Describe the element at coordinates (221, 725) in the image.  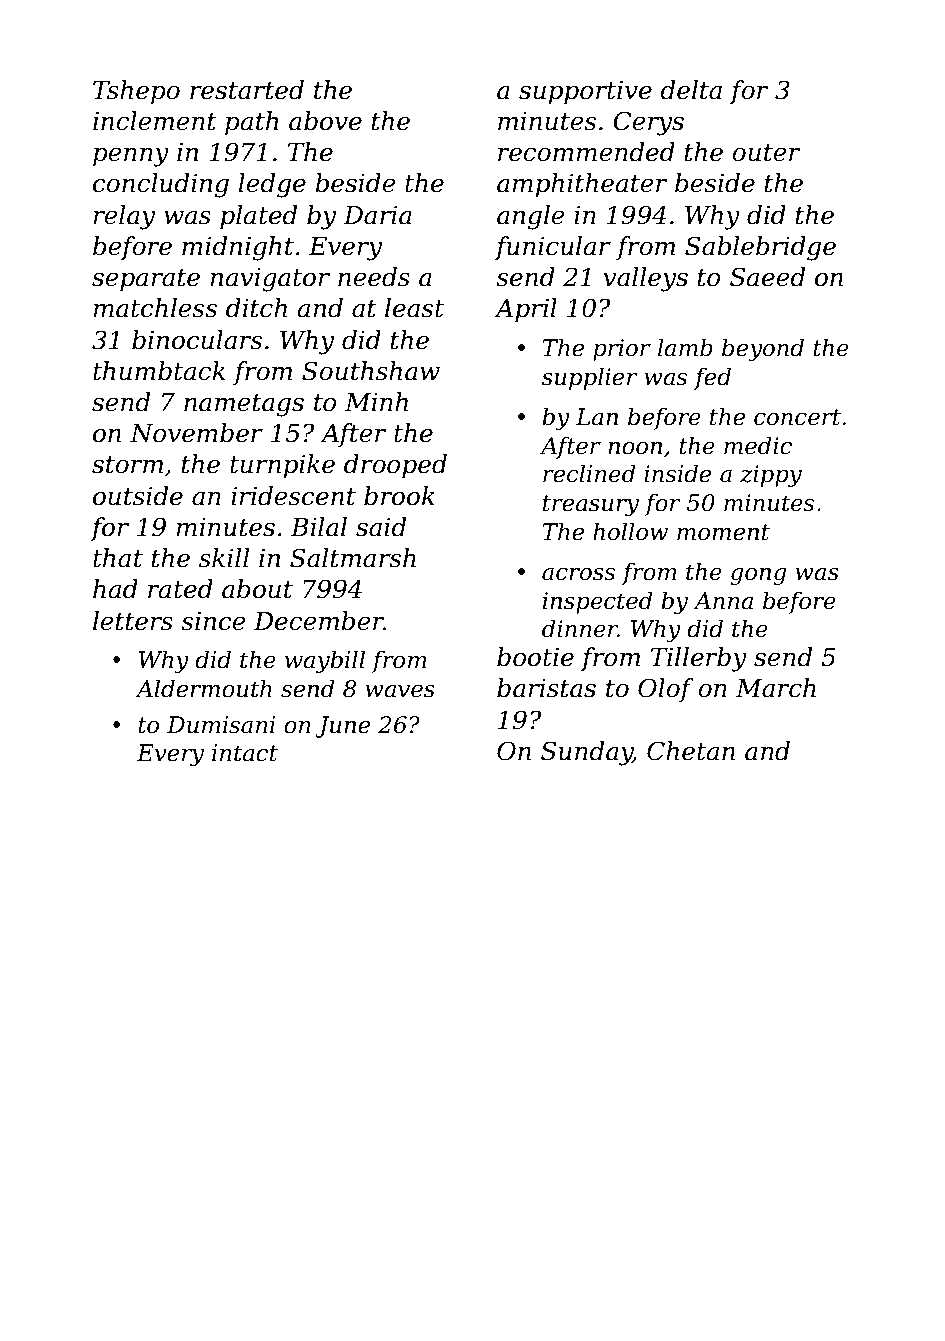
I see `Dumisani` at that location.
